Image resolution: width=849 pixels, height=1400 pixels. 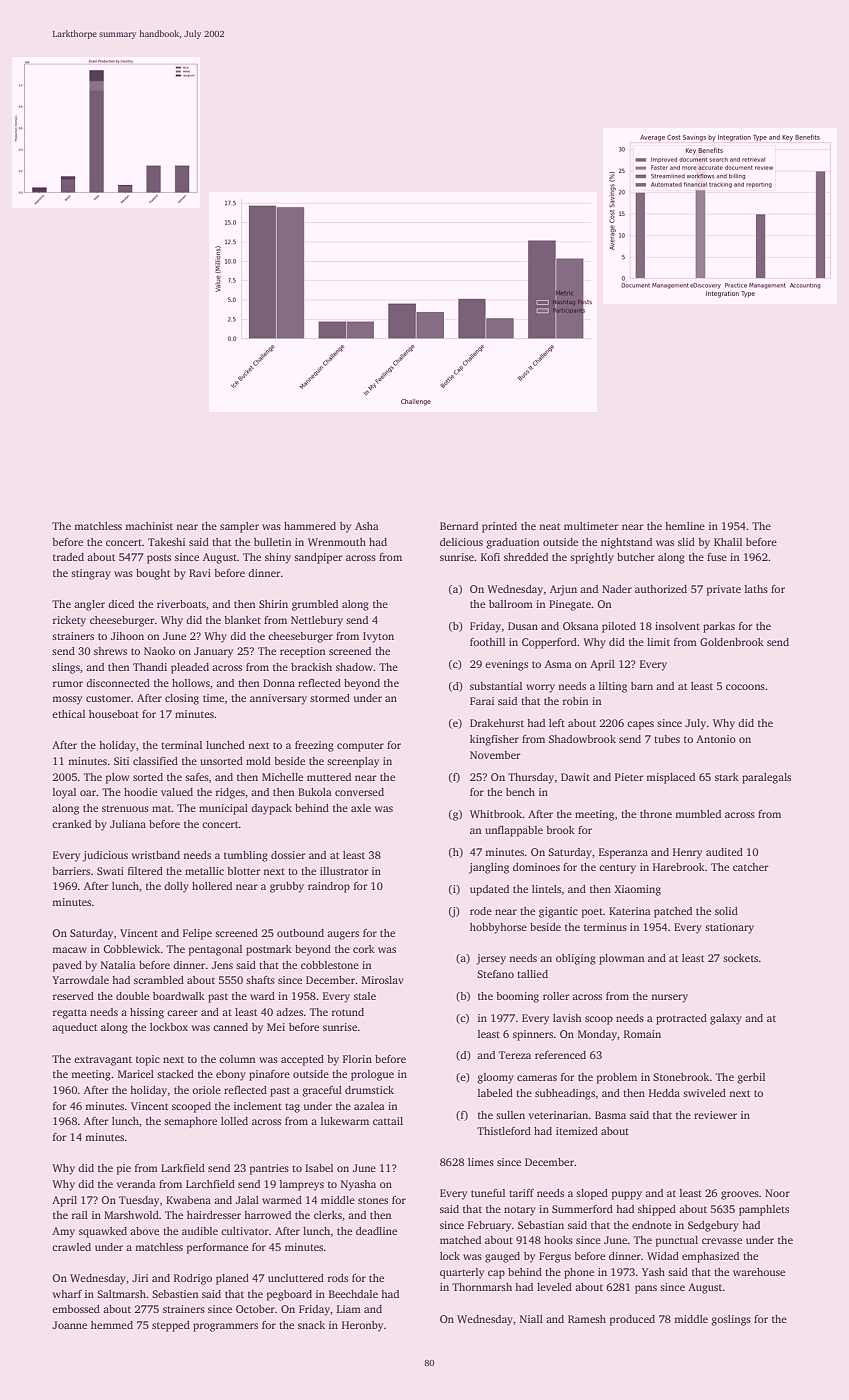 What do you see at coordinates (362, 1326) in the screenshot?
I see `Heronby` at bounding box center [362, 1326].
